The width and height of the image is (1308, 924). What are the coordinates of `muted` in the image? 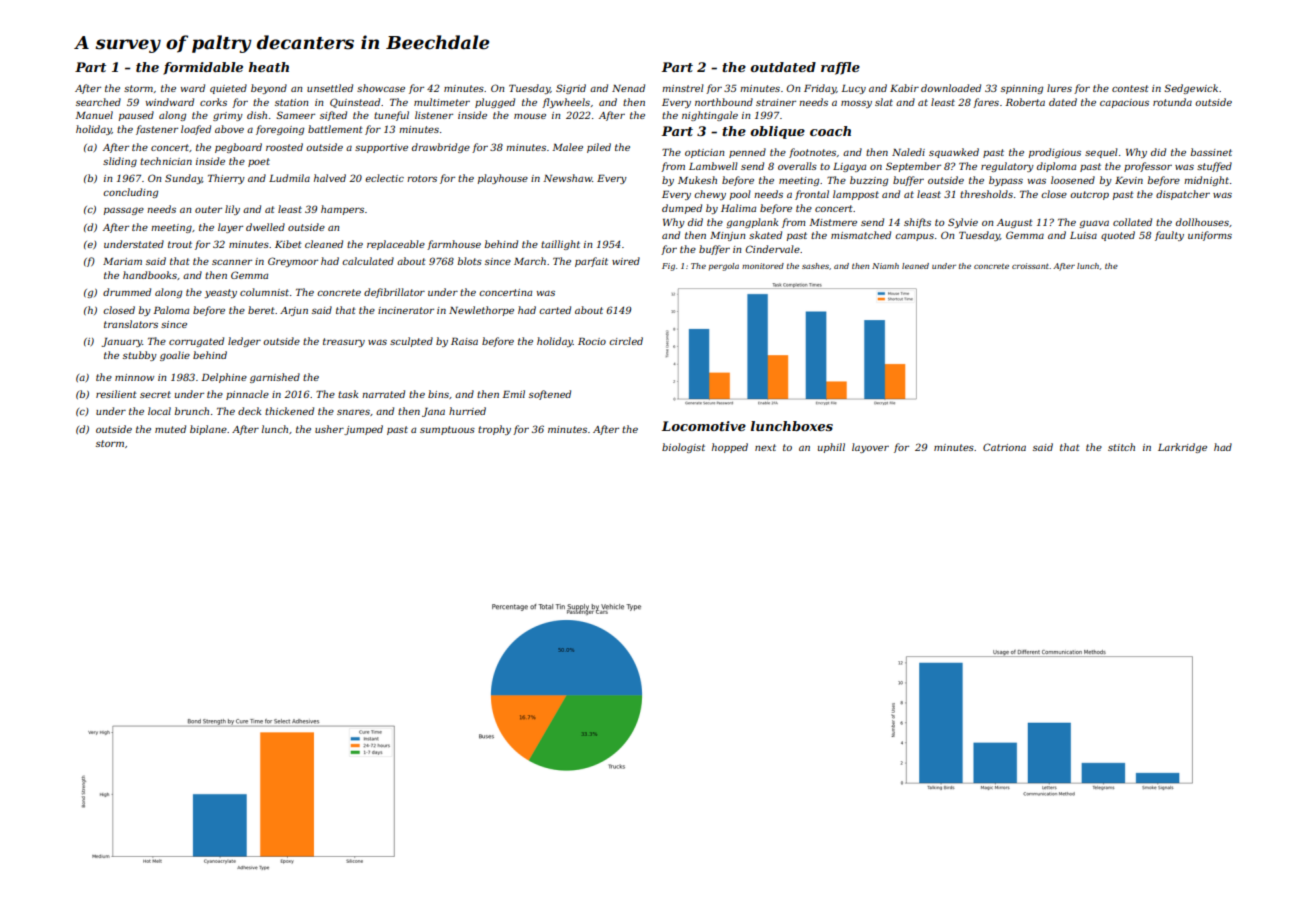 It's located at (170, 429).
